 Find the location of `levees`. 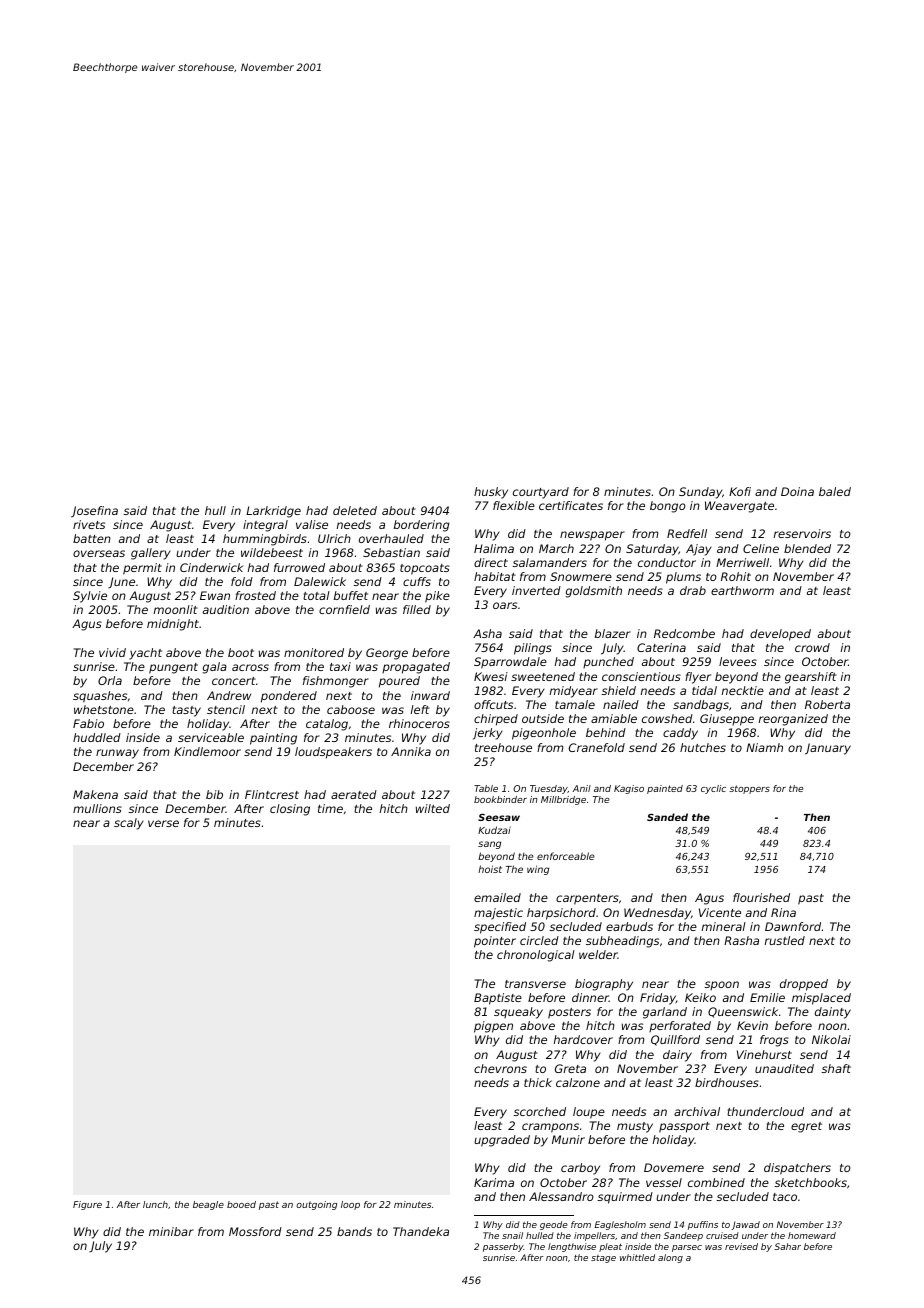

levees is located at coordinates (738, 661).
